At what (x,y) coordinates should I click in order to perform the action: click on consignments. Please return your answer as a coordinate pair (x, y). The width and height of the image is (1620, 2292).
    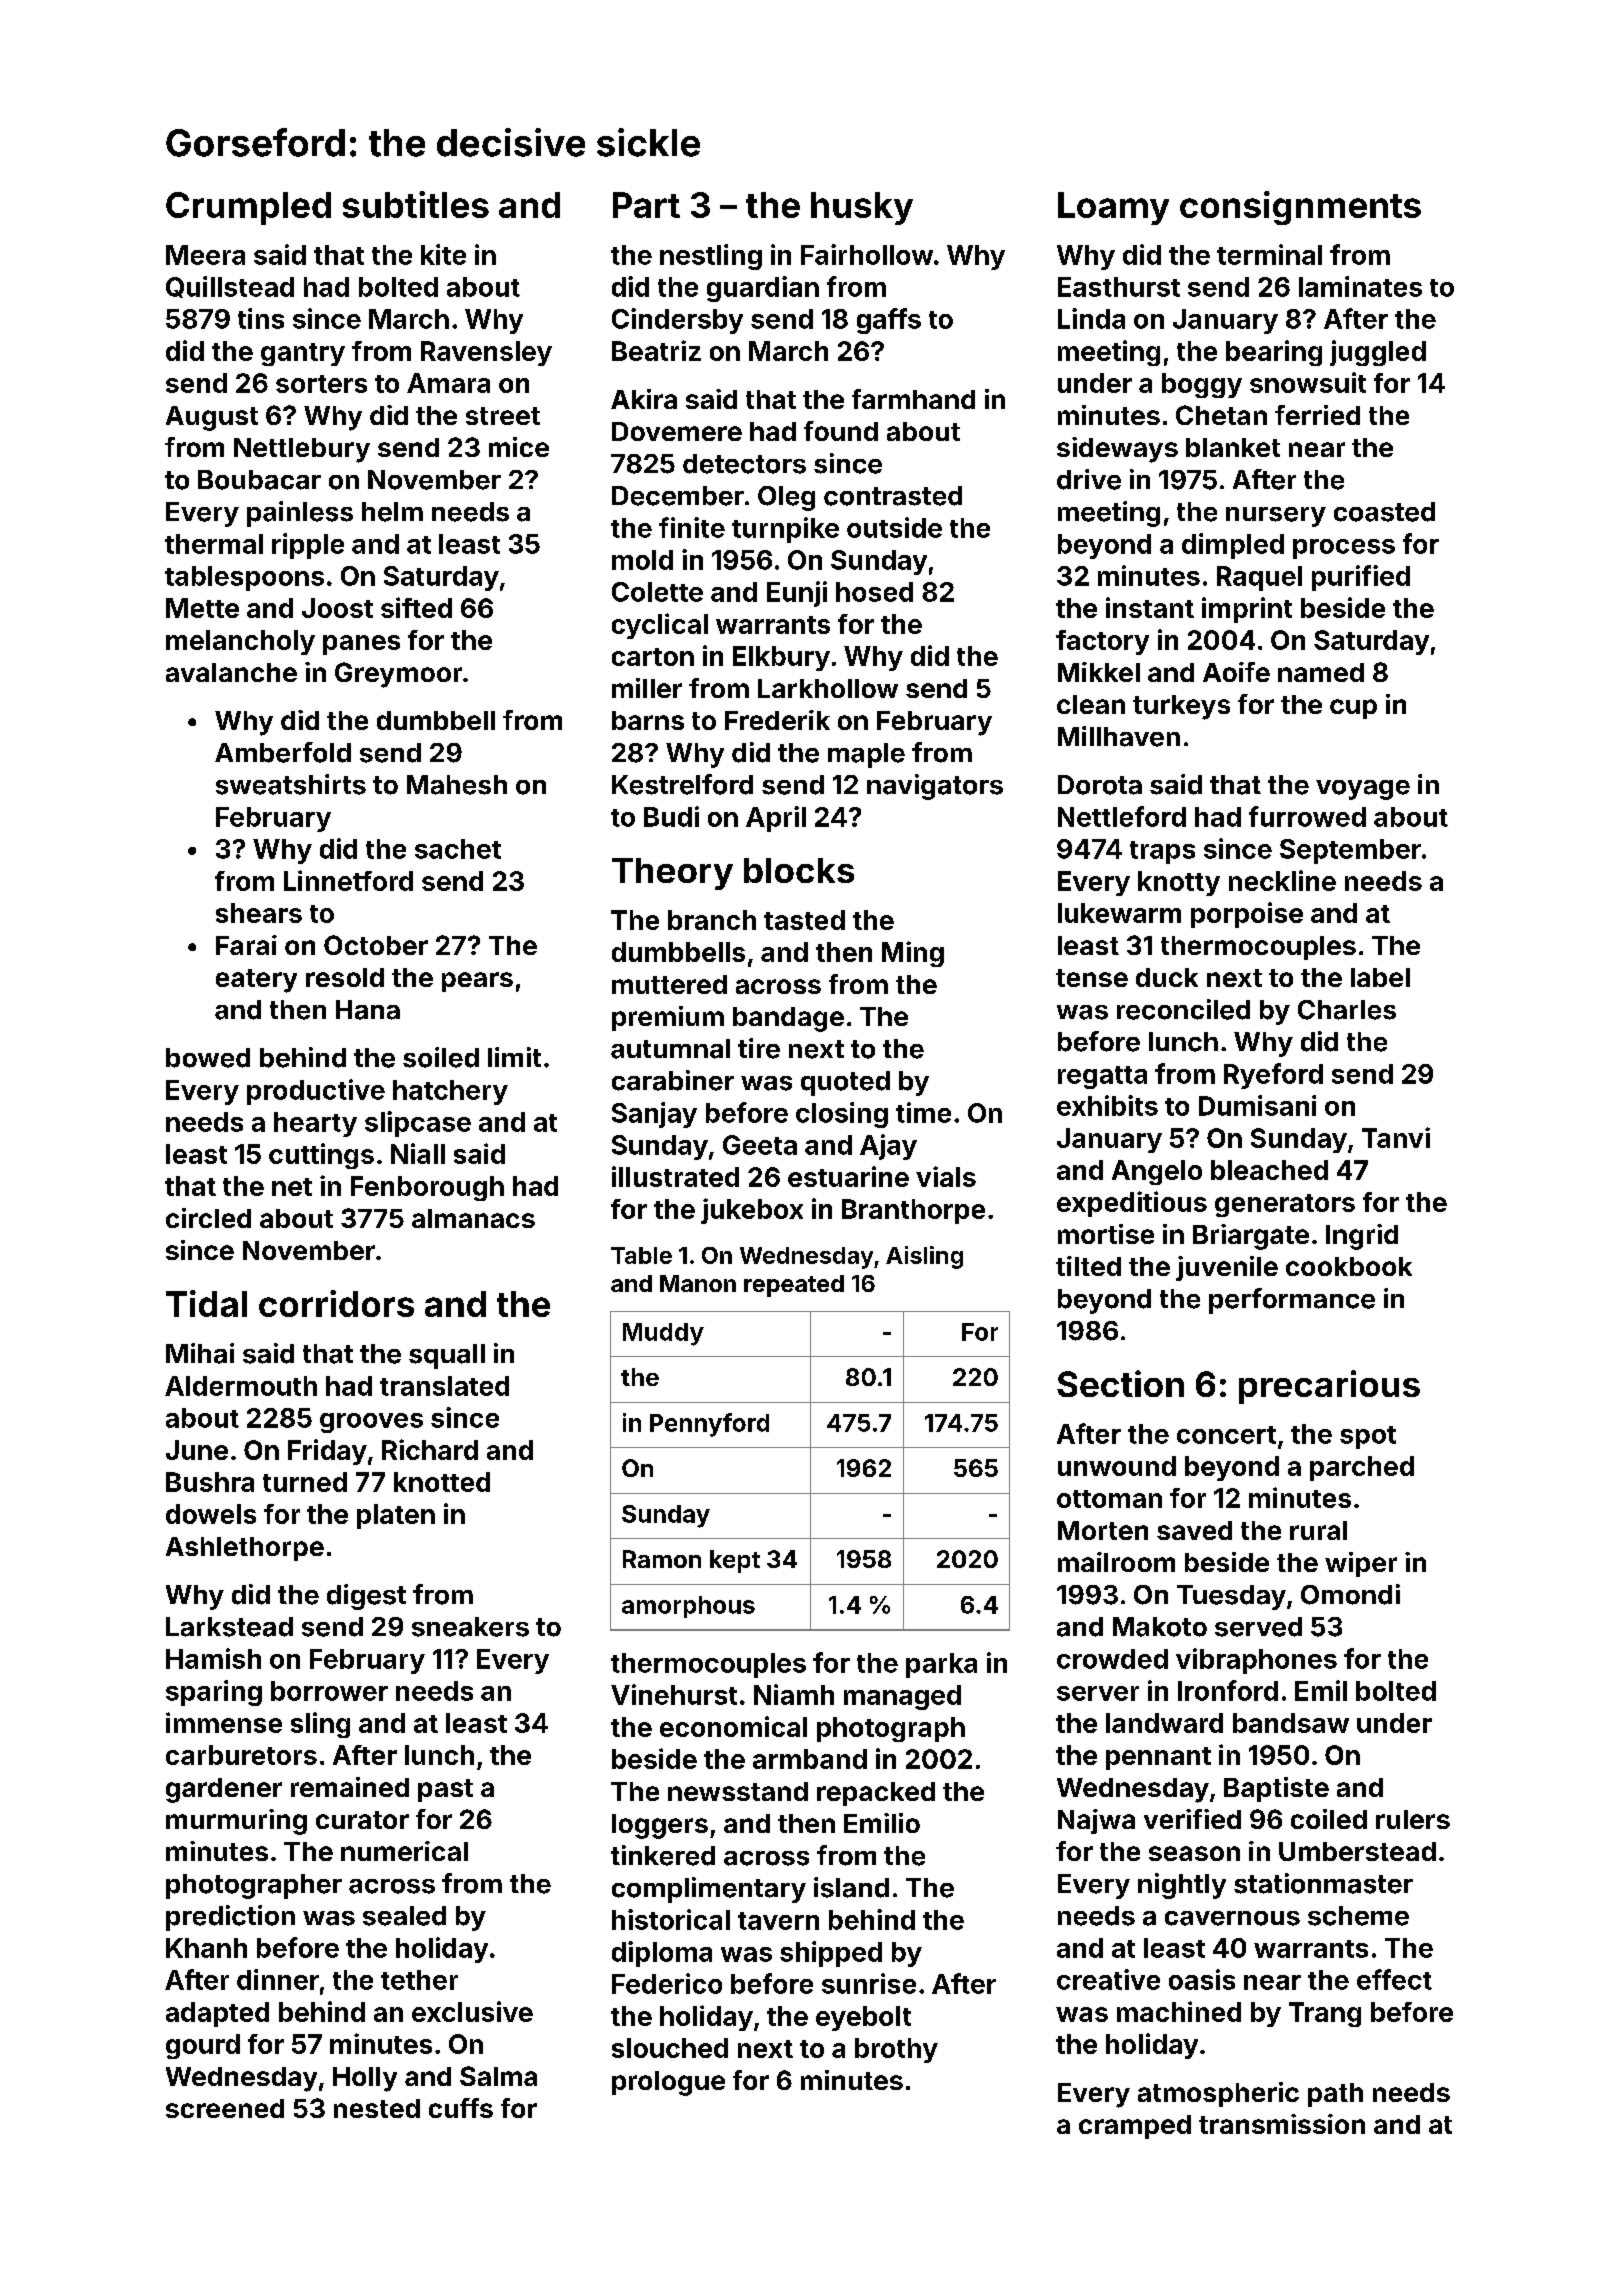
    Looking at the image, I should click on (1300, 208).
